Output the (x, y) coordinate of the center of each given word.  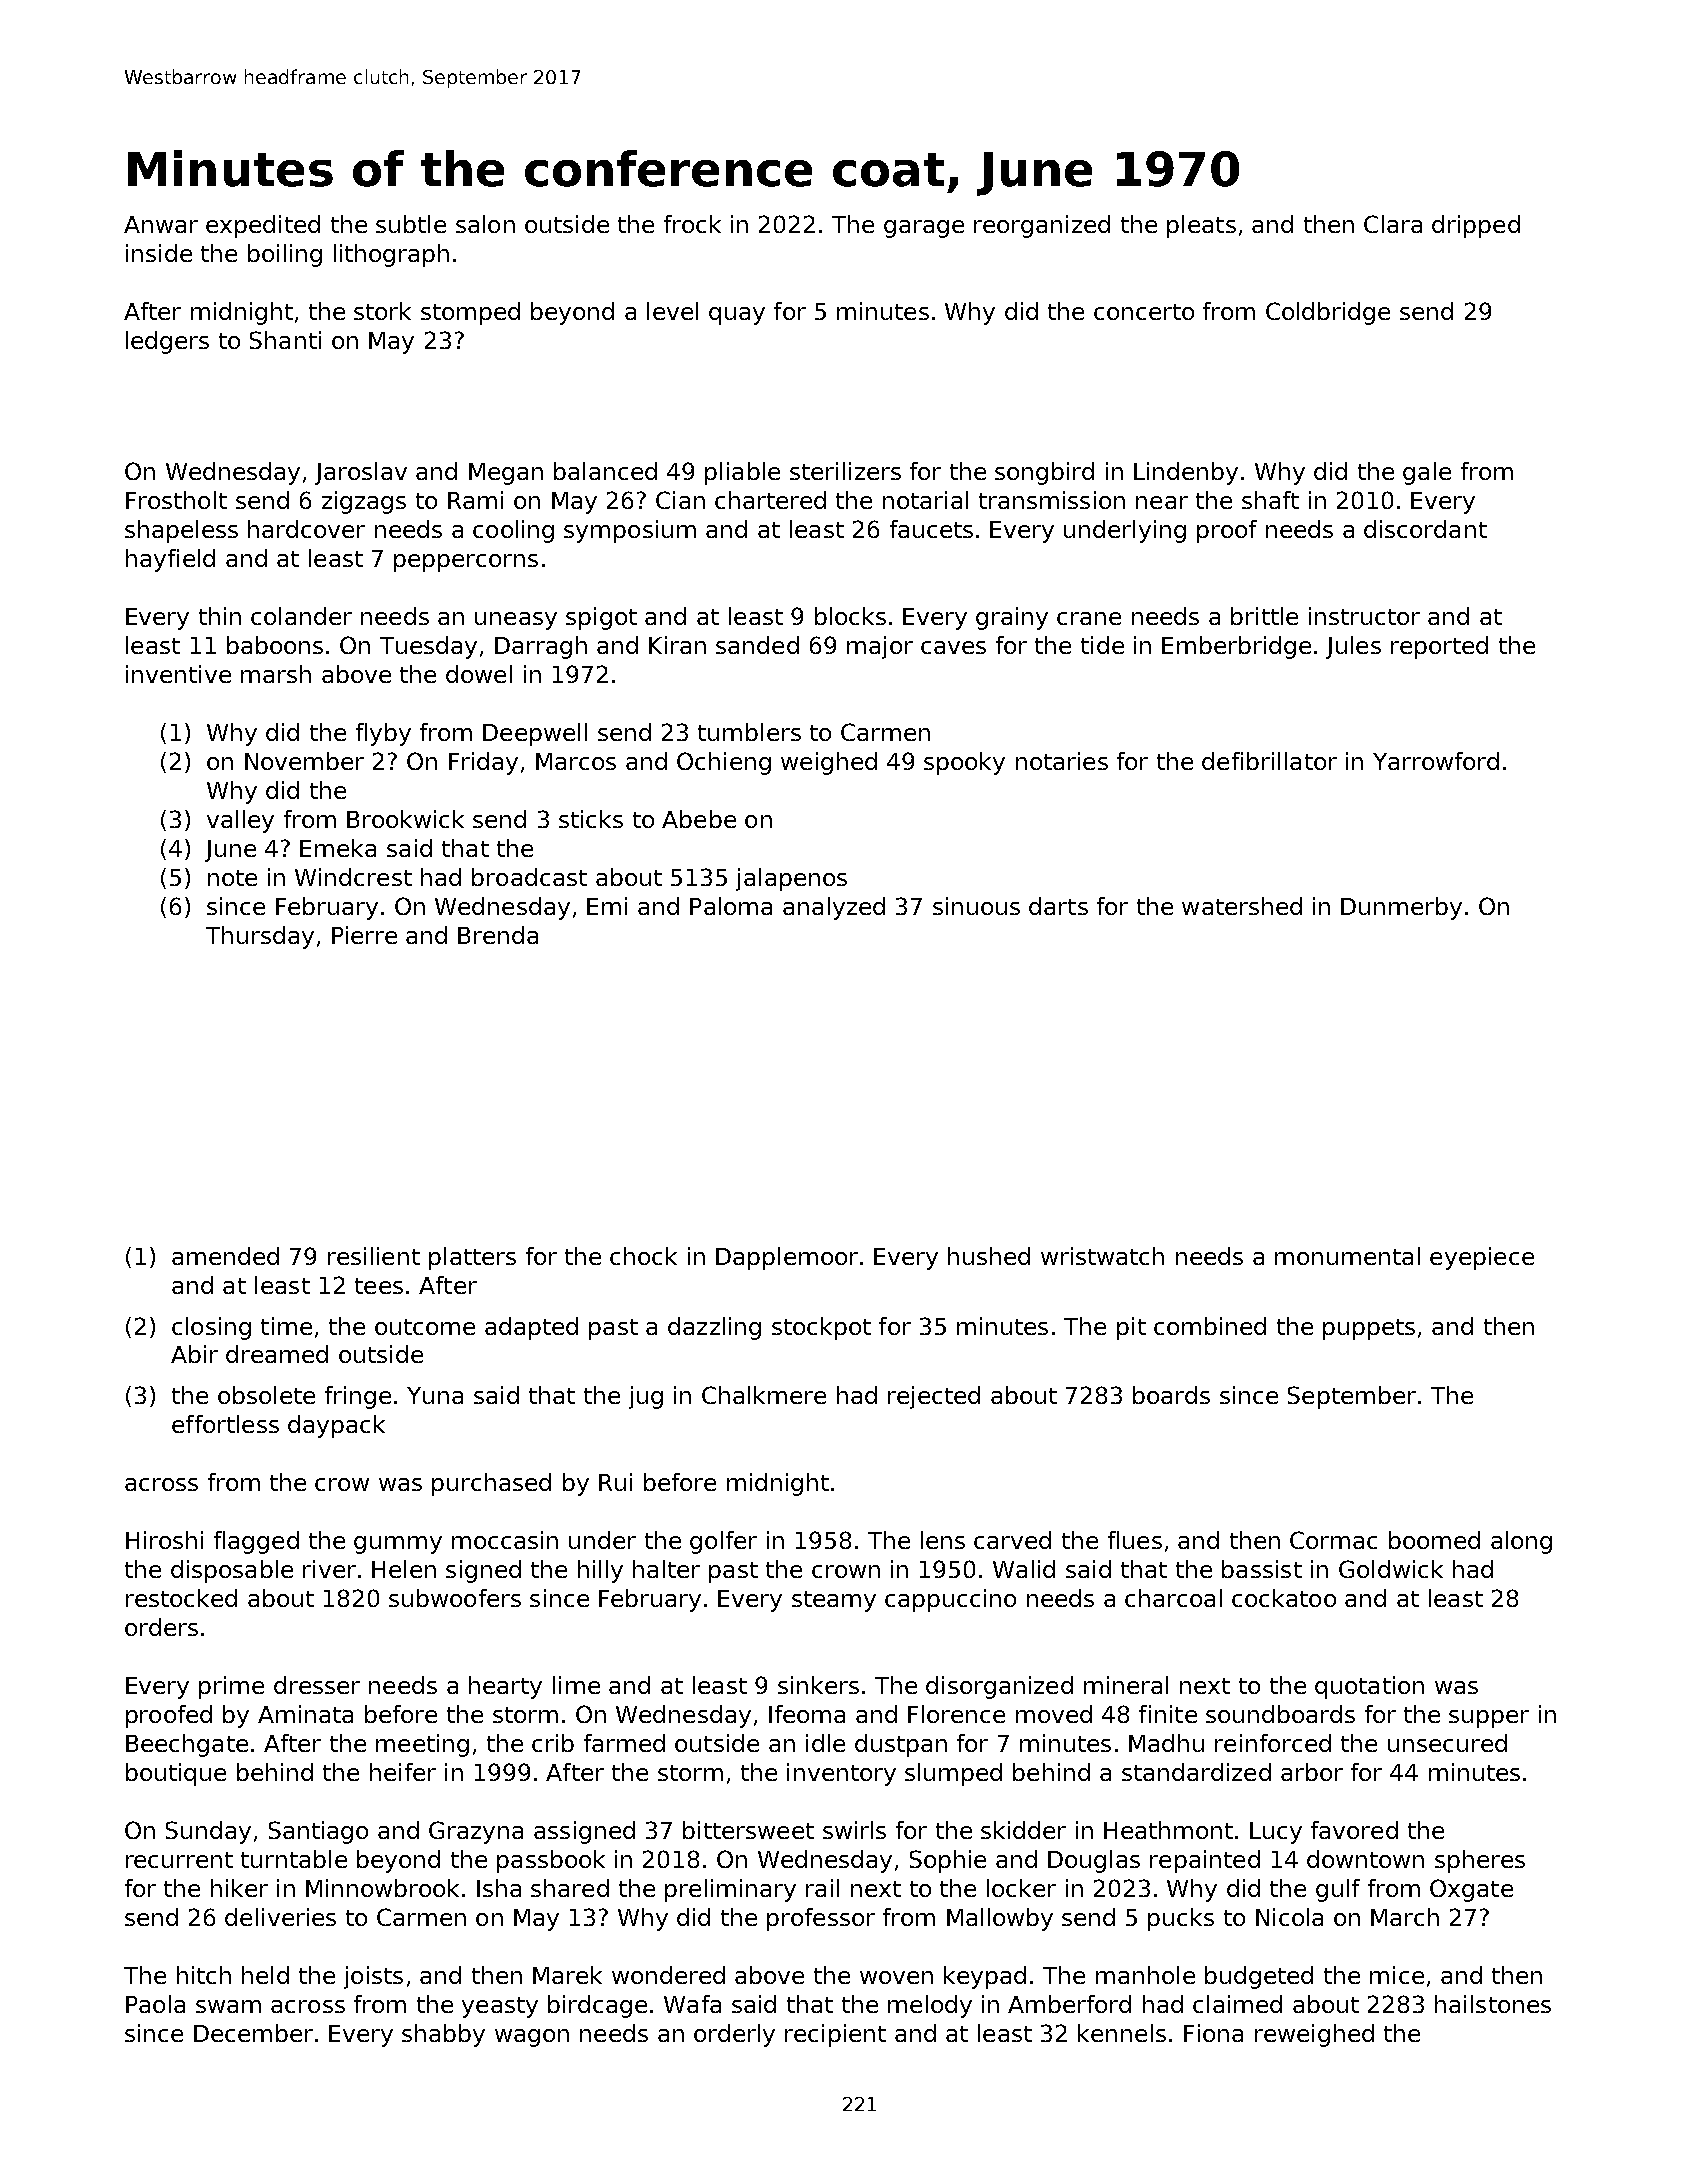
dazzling (714, 1328)
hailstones (1493, 2004)
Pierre (364, 935)
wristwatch (1102, 1256)
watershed (1242, 906)
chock (643, 1256)
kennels (1122, 2033)
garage (924, 229)
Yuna (435, 1395)
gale (1427, 473)
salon (485, 224)
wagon (532, 2038)
